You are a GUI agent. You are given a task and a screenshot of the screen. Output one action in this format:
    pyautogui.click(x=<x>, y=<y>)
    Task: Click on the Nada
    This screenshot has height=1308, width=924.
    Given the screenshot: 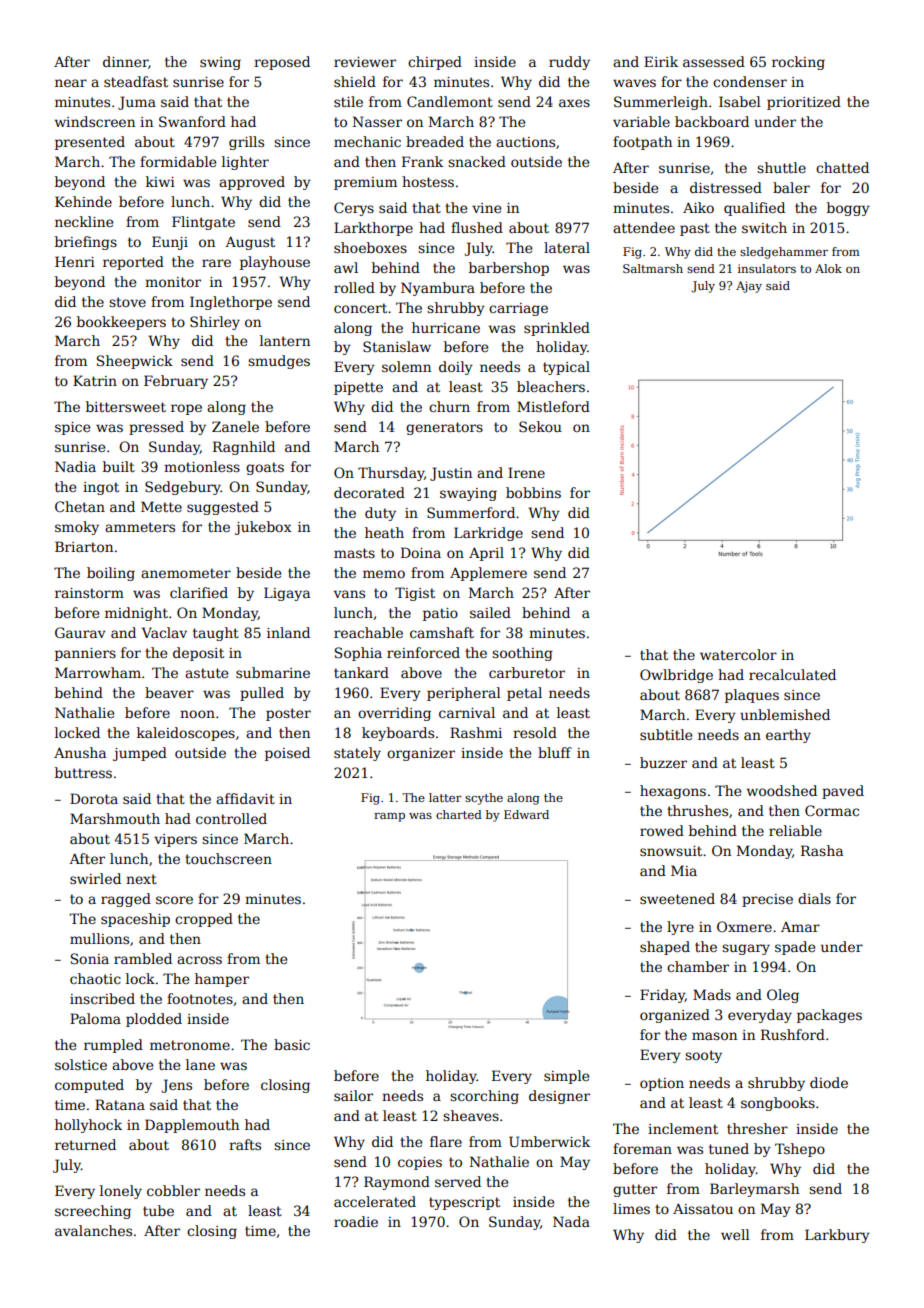 What is the action you would take?
    pyautogui.click(x=571, y=1221)
